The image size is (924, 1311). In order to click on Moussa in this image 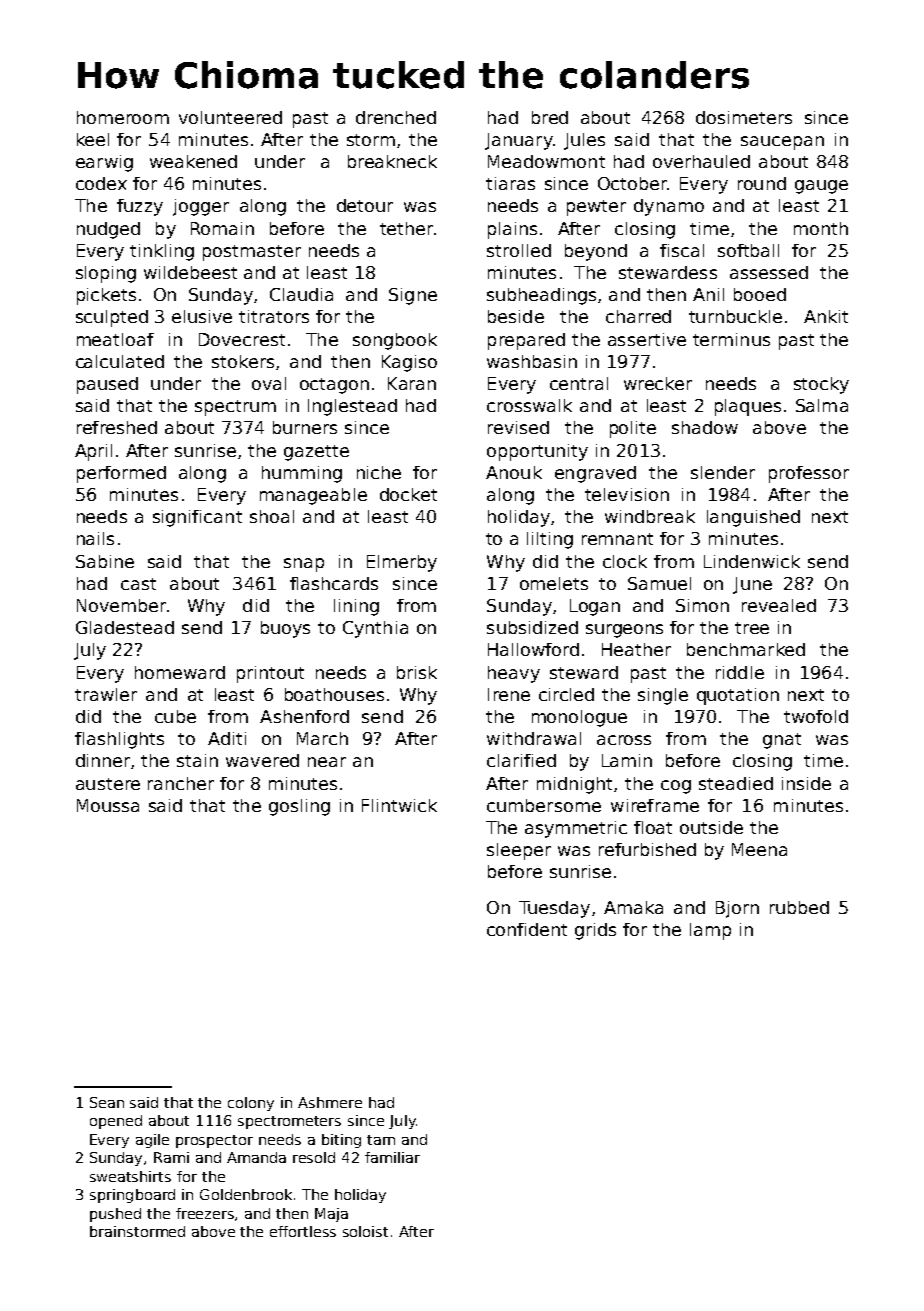, I will do `click(108, 805)`.
